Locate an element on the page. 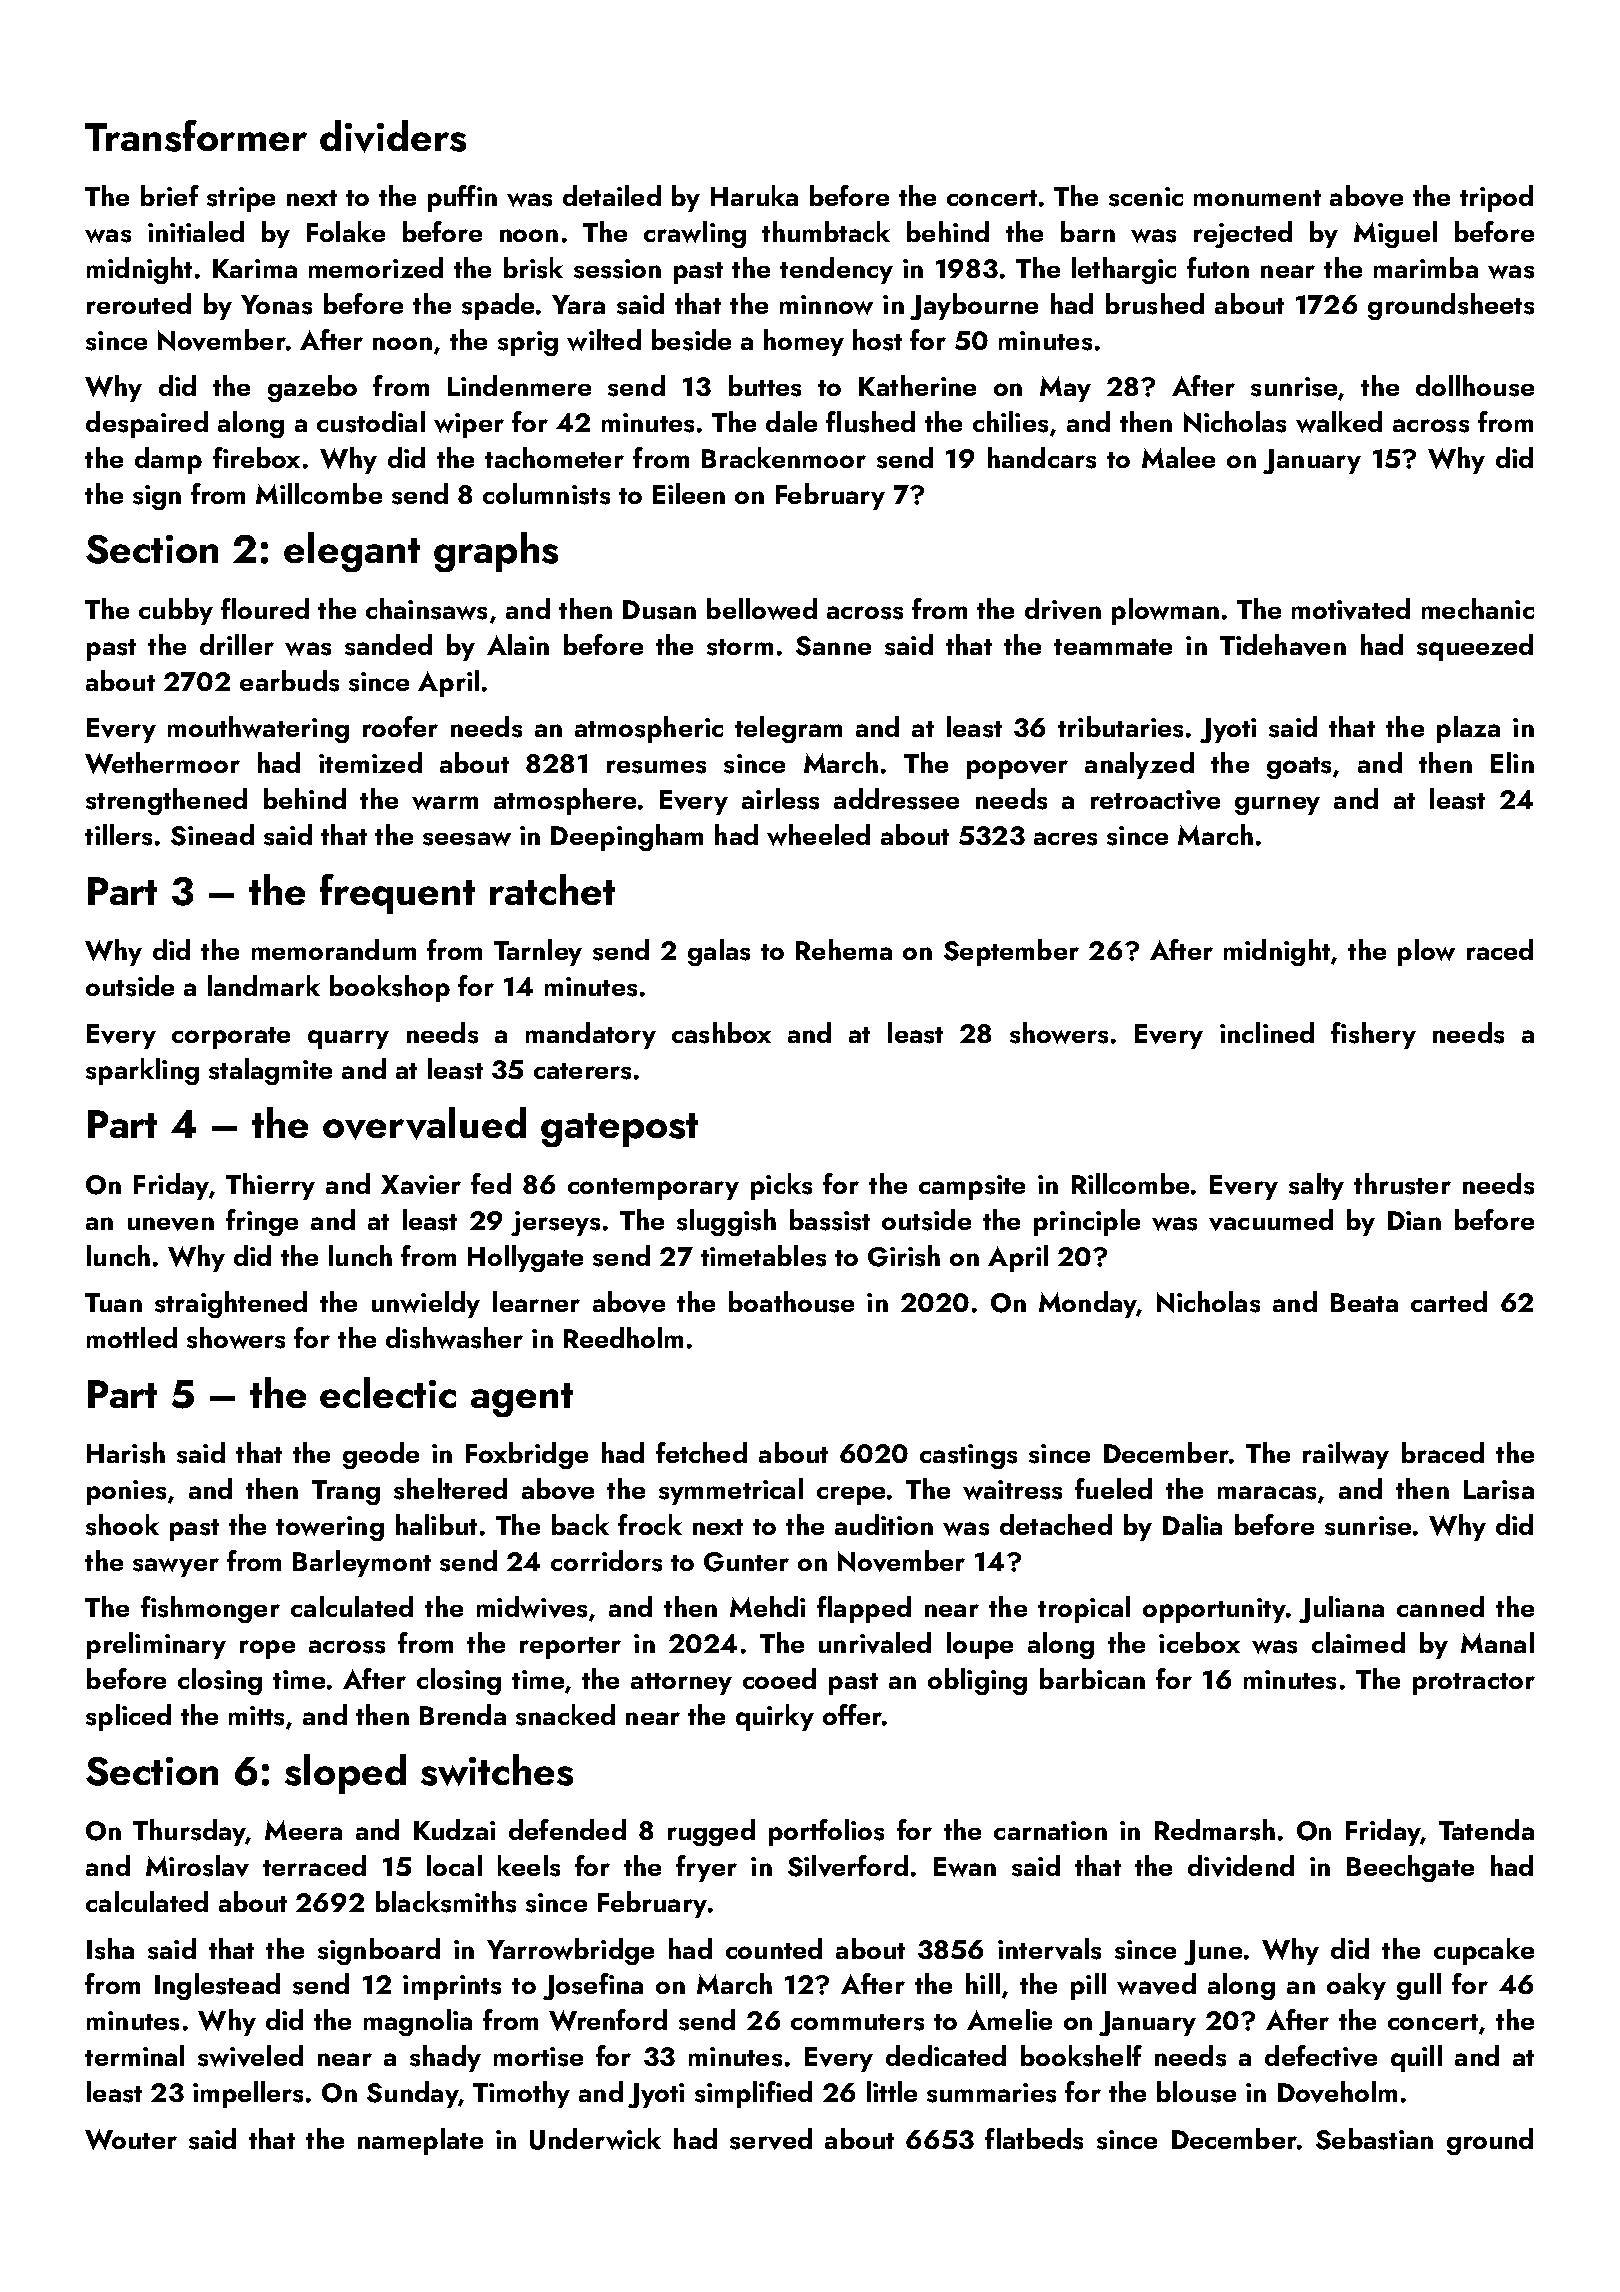 Image resolution: width=1620 pixels, height=2292 pixels. Transformer is located at coordinates (196, 136).
